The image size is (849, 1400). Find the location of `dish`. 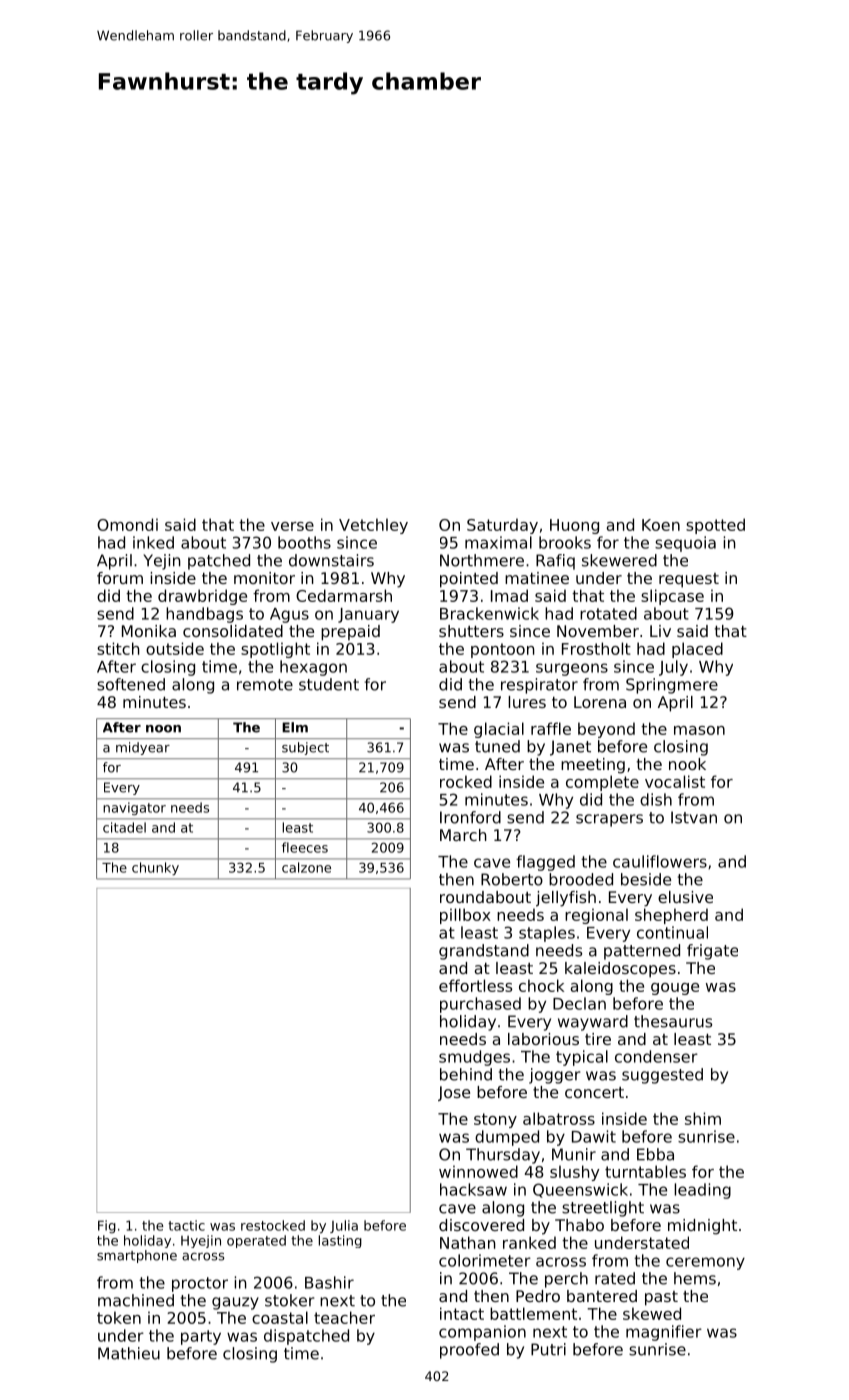

dish is located at coordinates (656, 799).
